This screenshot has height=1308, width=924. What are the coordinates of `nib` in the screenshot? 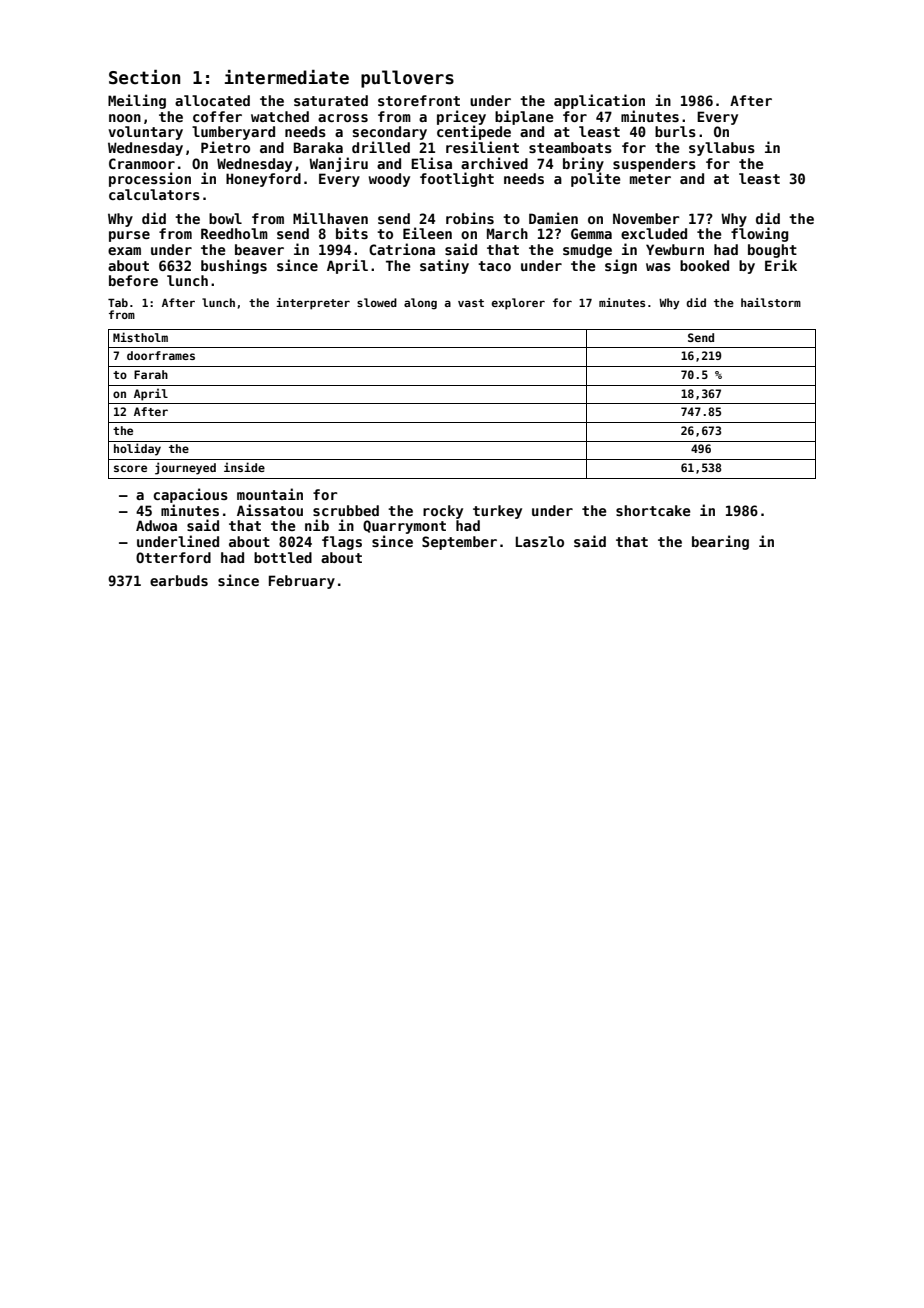 It's located at (317, 525).
